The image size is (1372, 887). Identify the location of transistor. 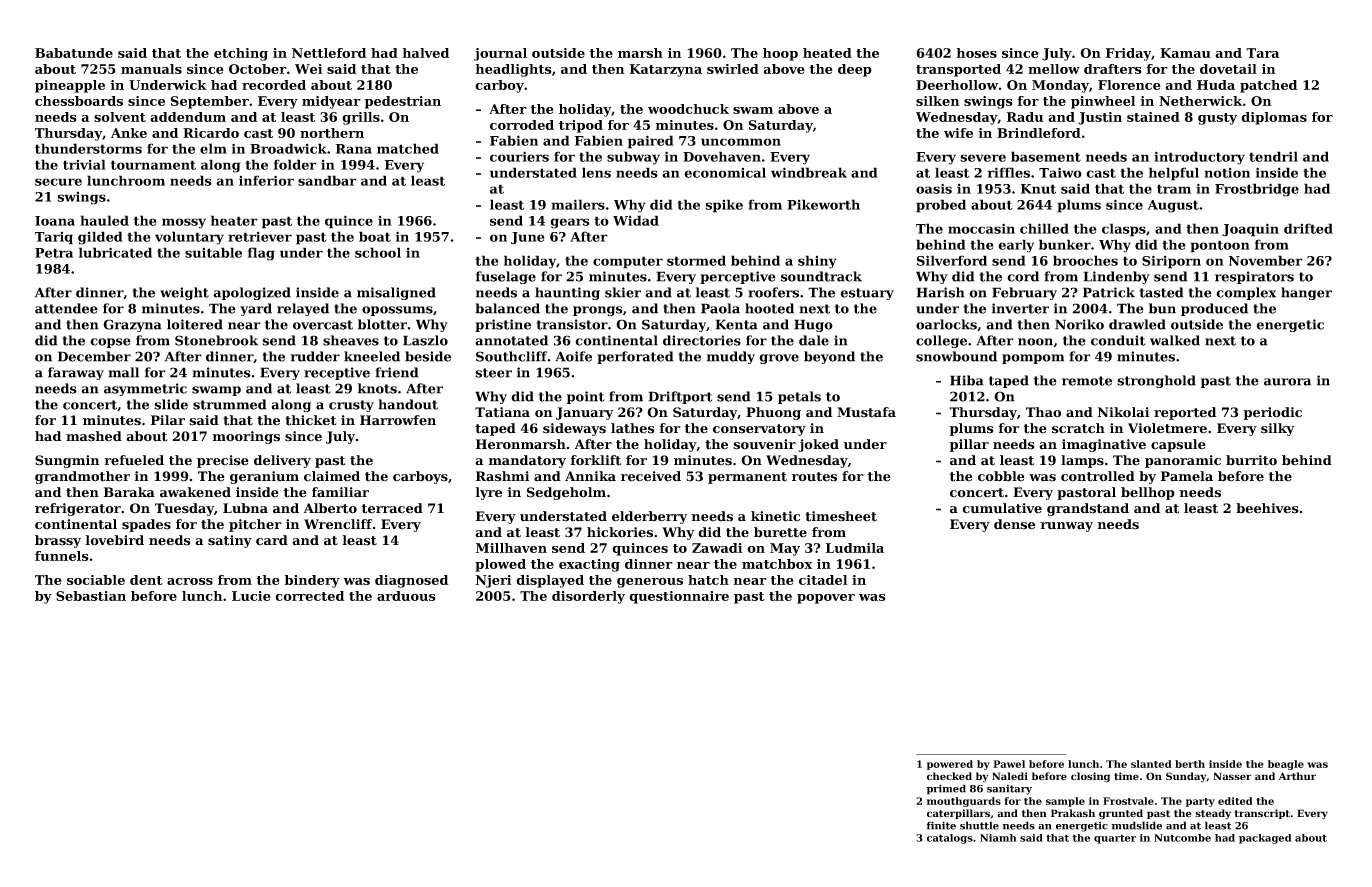
(572, 324).
